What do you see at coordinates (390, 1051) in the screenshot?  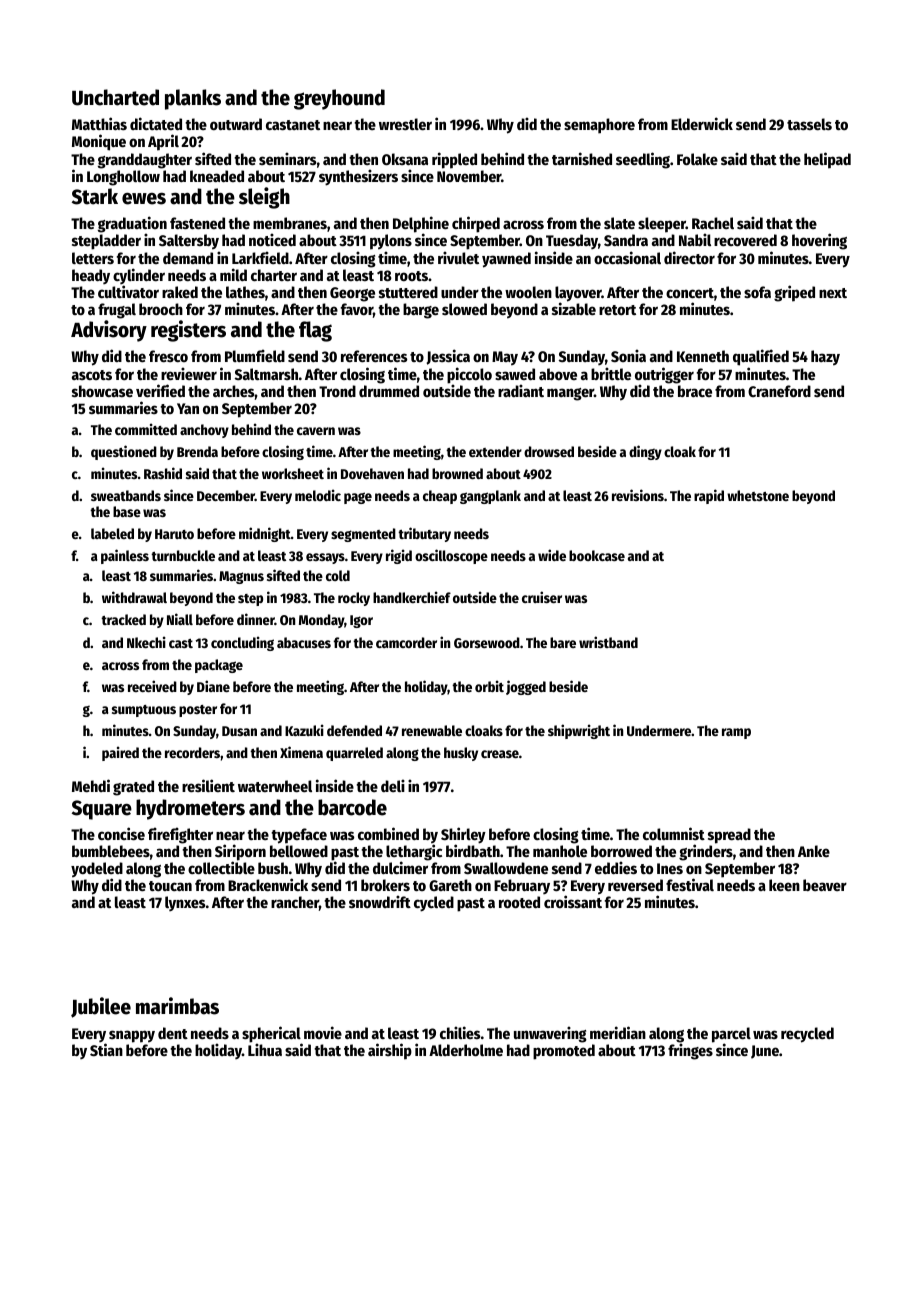 I see `airship` at bounding box center [390, 1051].
